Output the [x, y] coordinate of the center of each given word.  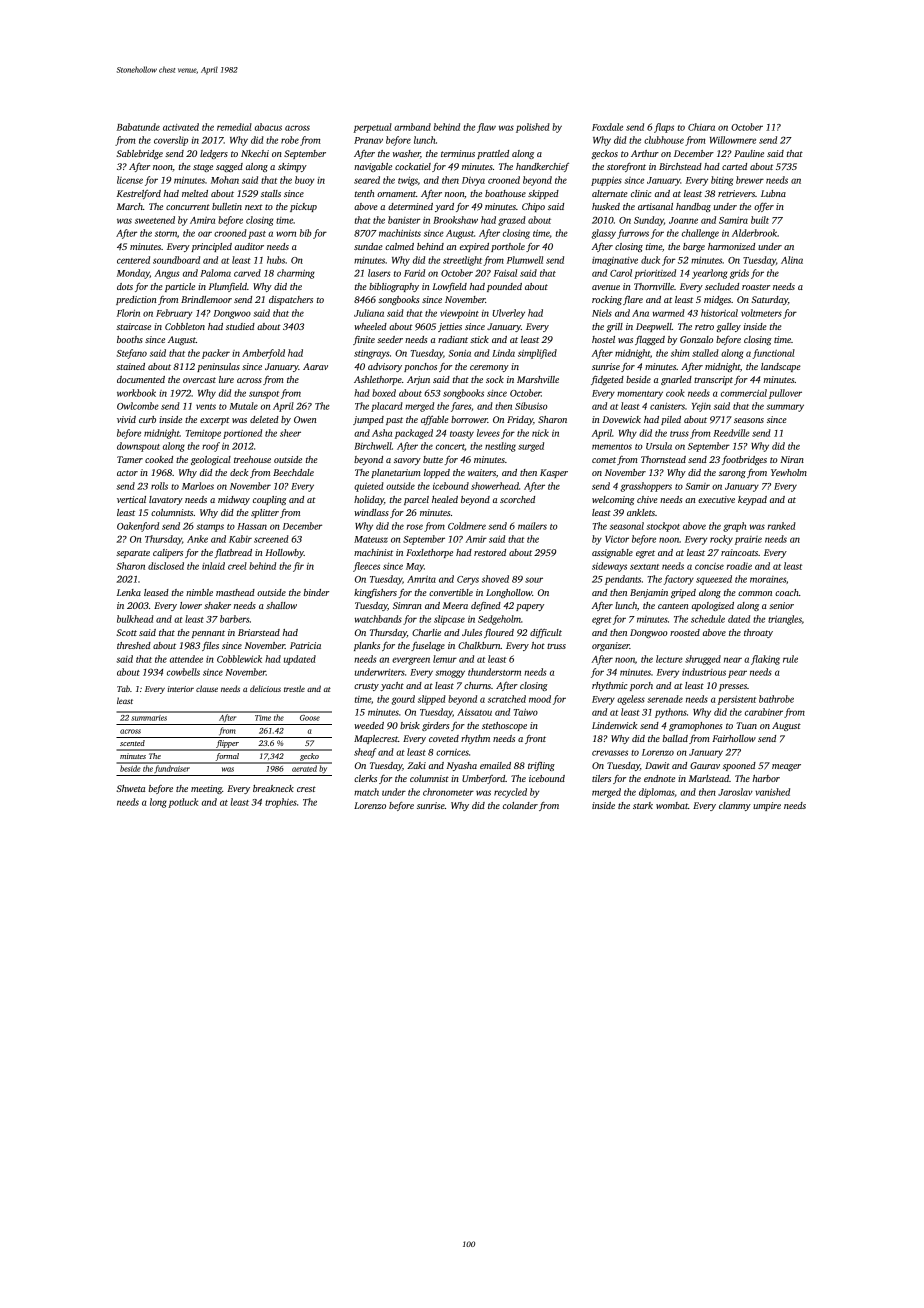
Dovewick [621, 419]
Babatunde [138, 127]
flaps [664, 128]
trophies [281, 803]
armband [412, 127]
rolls [159, 486]
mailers [532, 526]
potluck [183, 803]
